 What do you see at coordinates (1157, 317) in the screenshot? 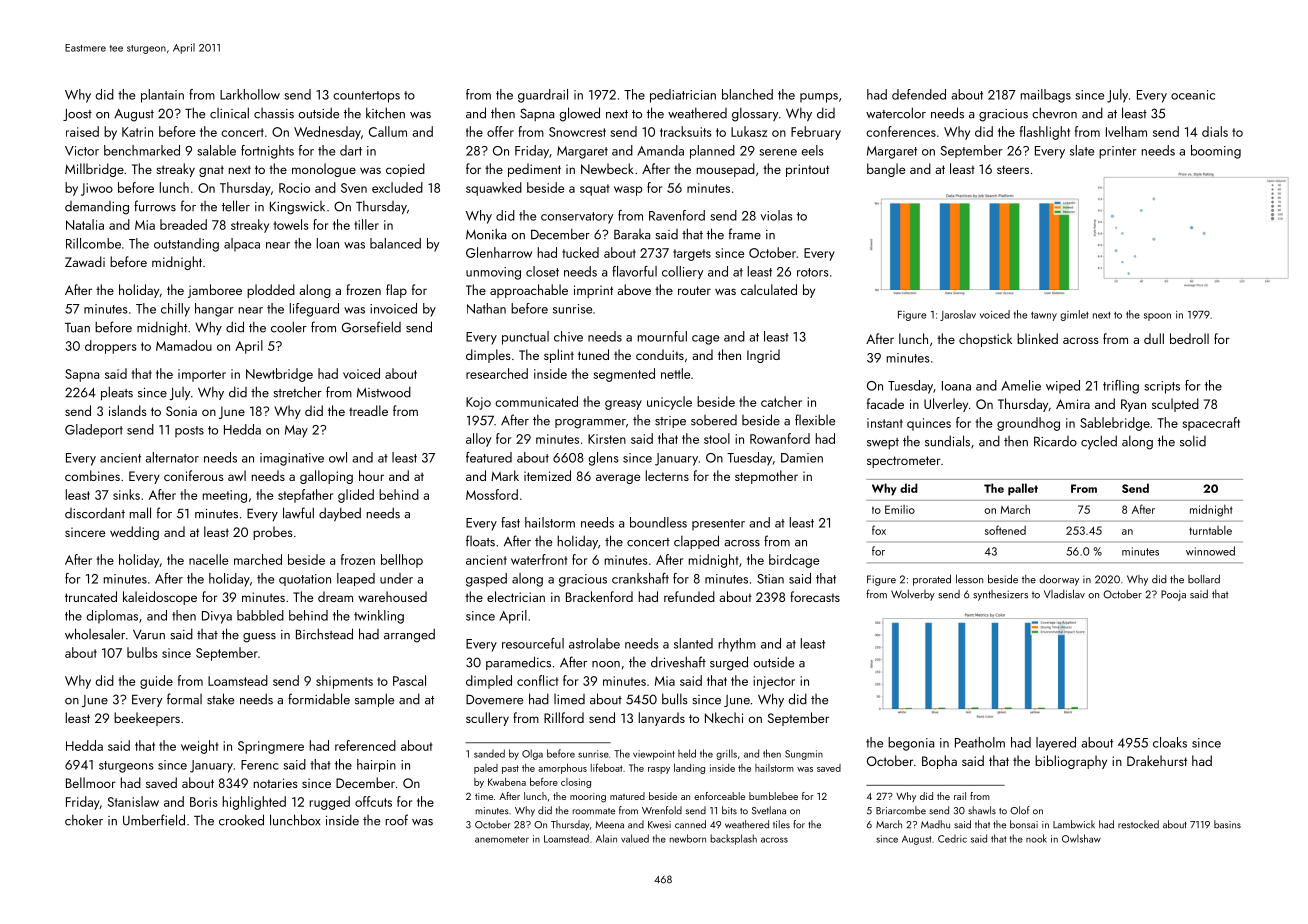
I see `spoon` at bounding box center [1157, 317].
